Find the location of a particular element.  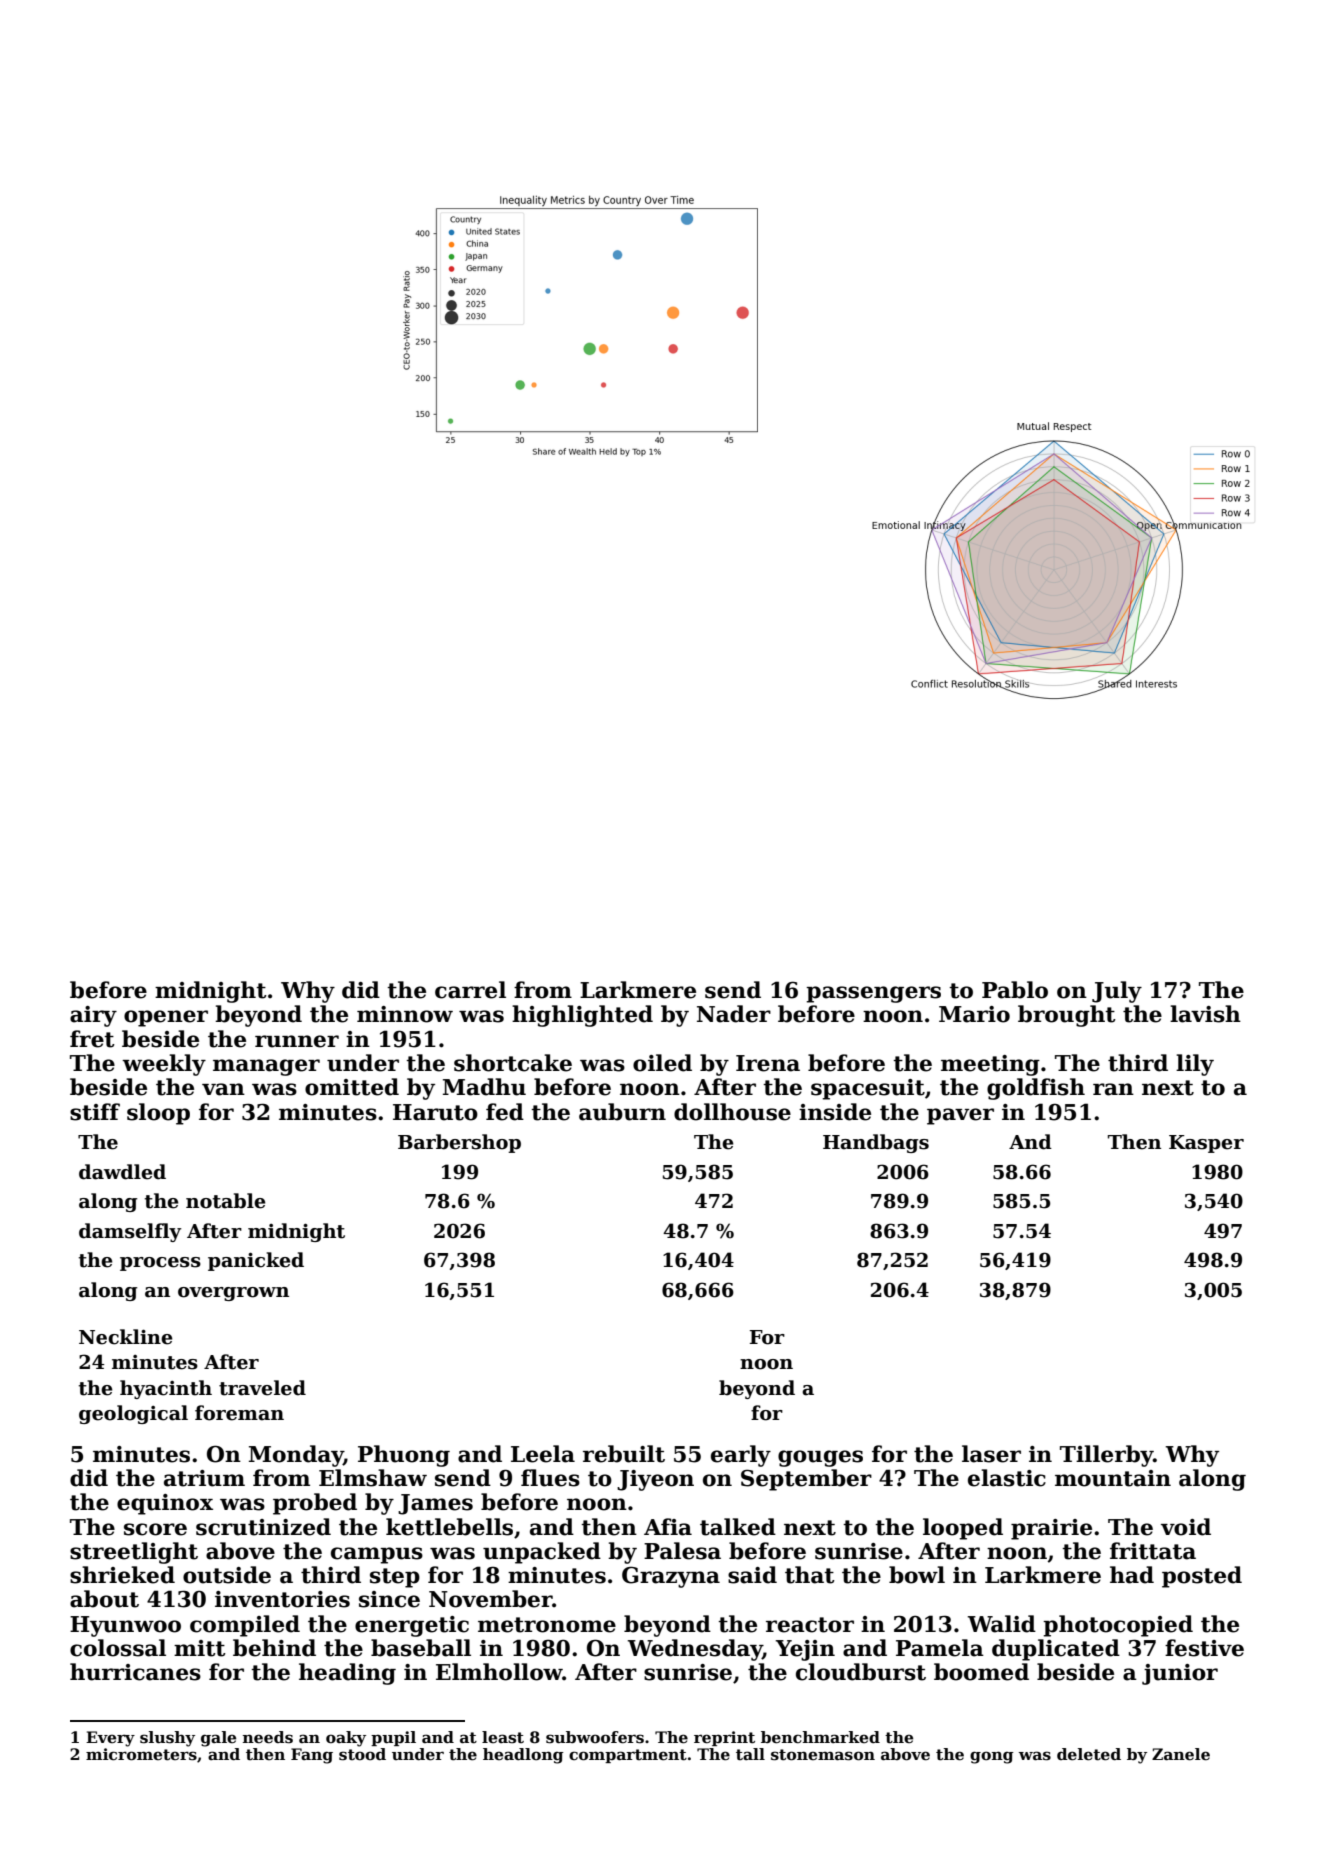

gong is located at coordinates (992, 1757).
